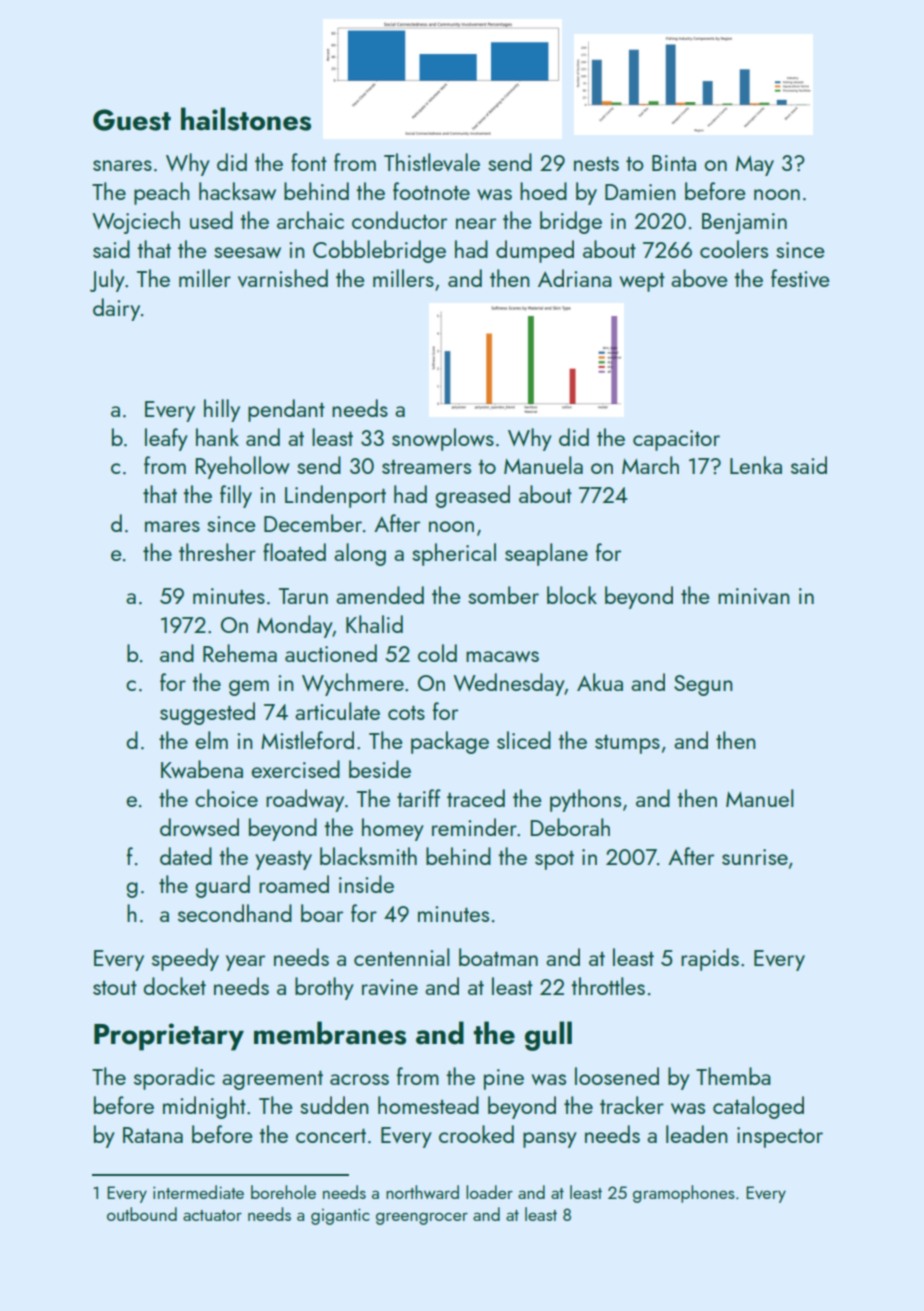  Describe the element at coordinates (800, 278) in the screenshot. I see `festive` at that location.
